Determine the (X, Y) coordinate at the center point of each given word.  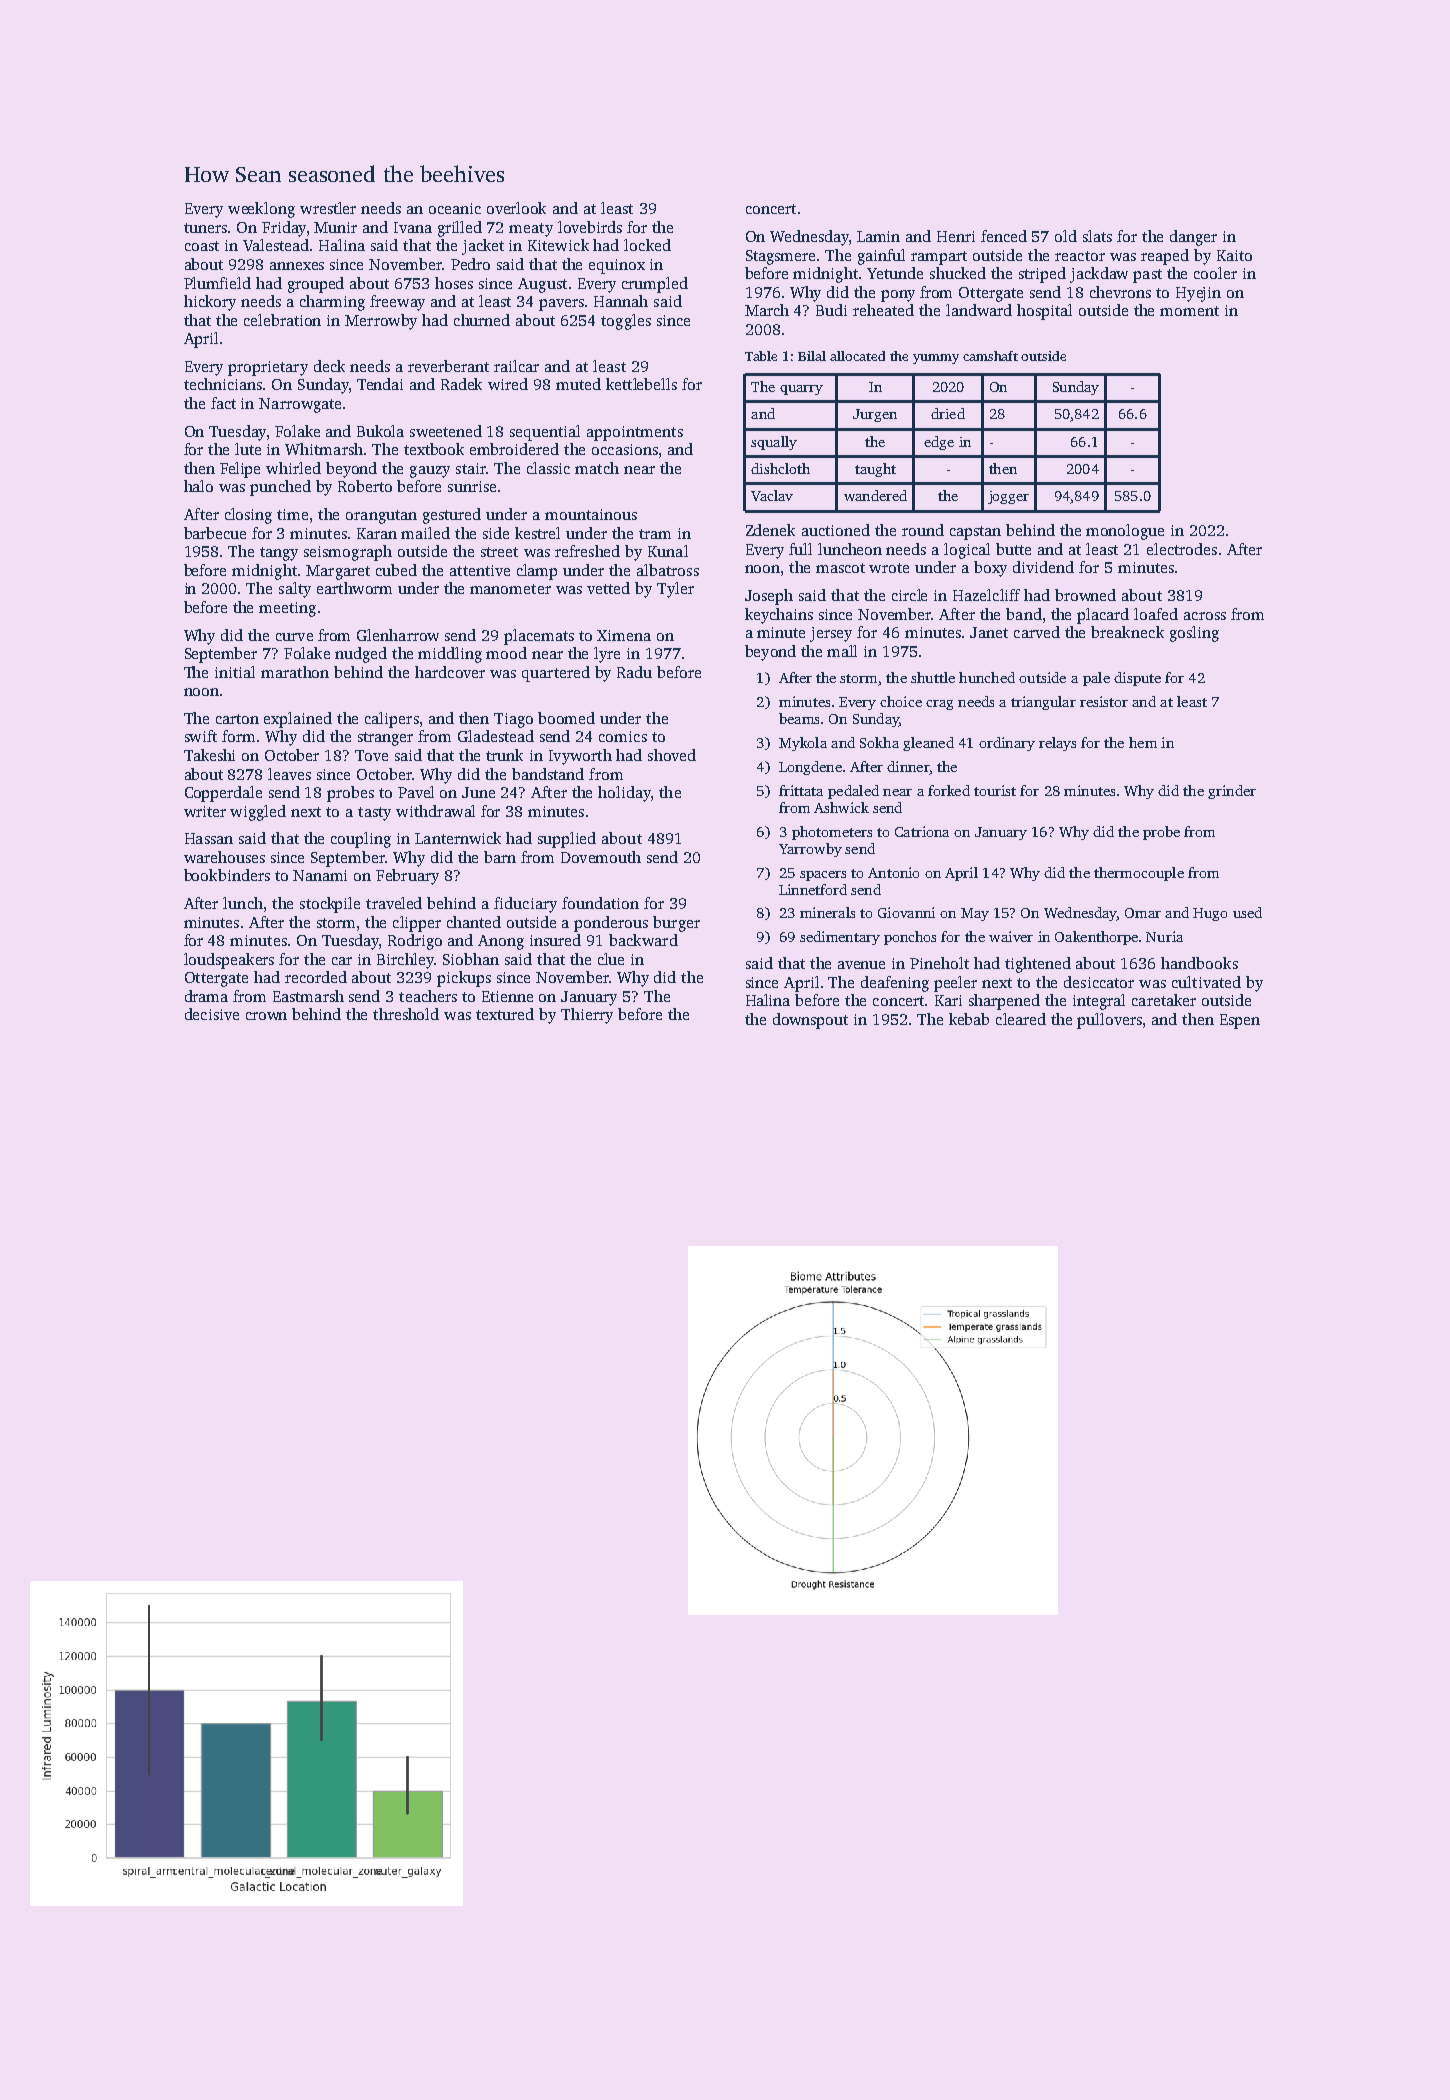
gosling (1194, 634)
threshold (406, 1014)
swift (201, 736)
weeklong (261, 210)
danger (1193, 238)
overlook (516, 208)
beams (799, 718)
